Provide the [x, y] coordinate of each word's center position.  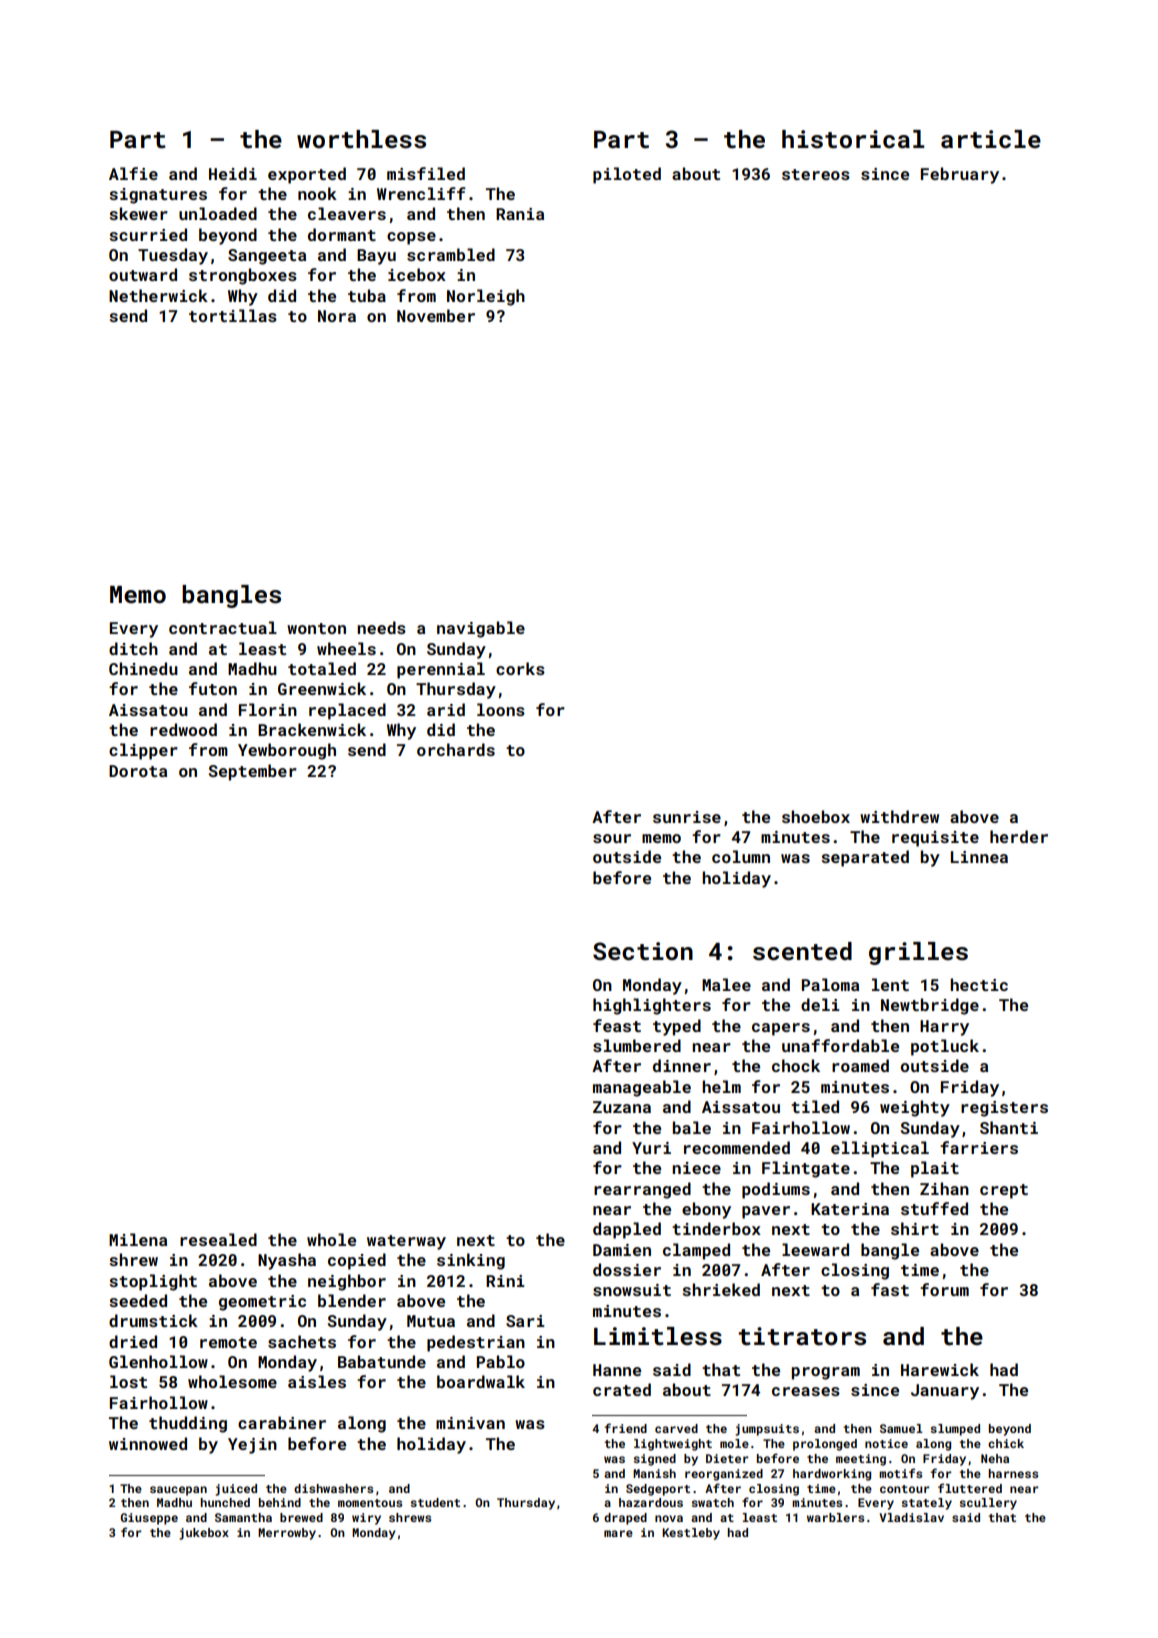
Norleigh [486, 297]
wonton [316, 628]
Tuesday [173, 256]
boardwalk [481, 1381]
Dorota [138, 771]
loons [501, 709]
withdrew [899, 816]
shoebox [816, 816]
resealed [218, 1239]
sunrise [687, 817]
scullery [988, 1504]
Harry [944, 1028]
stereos [816, 174]
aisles [317, 1381]
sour [612, 838]
